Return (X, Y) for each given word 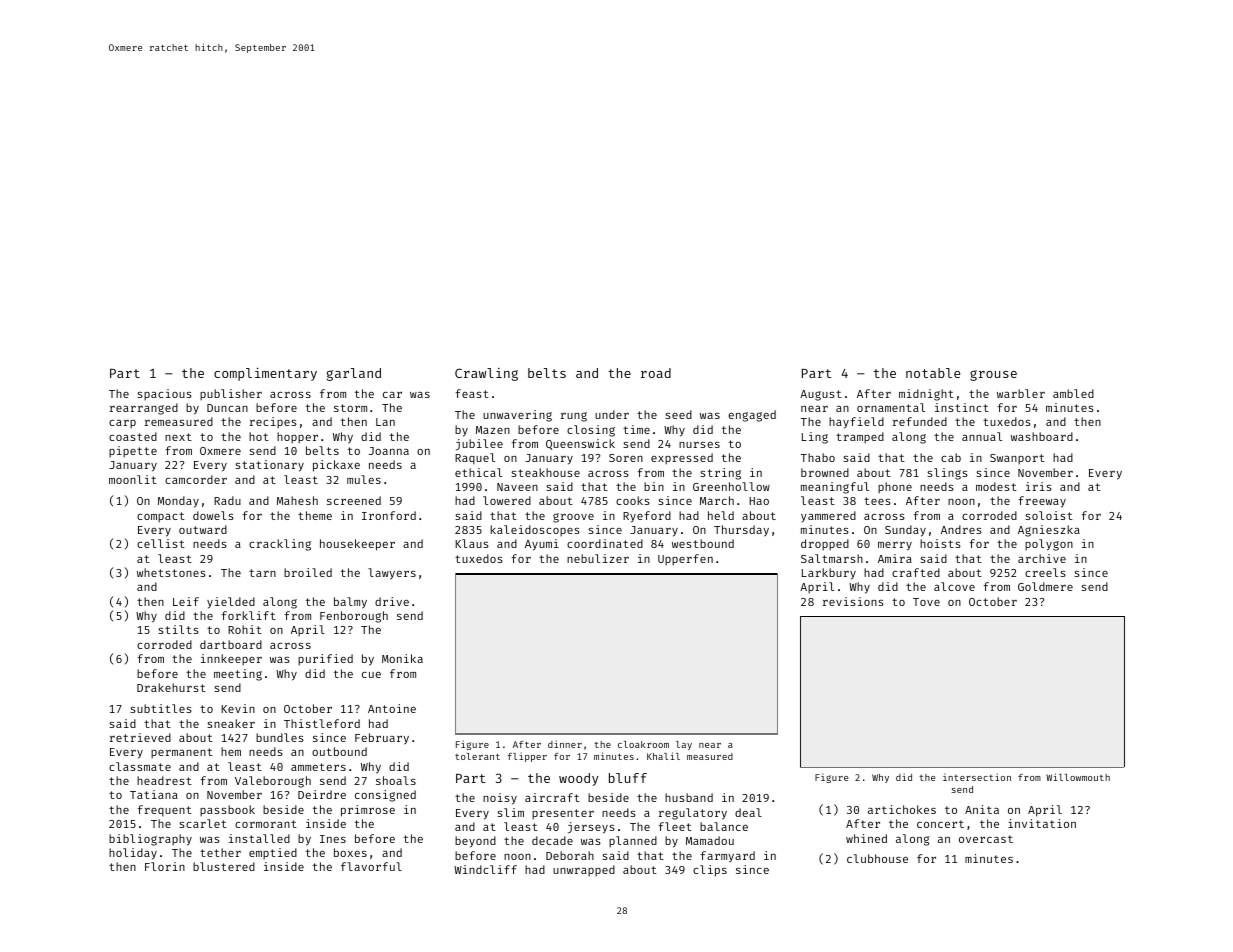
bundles (280, 737)
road (656, 373)
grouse (993, 375)
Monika (402, 658)
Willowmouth (1078, 777)
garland (354, 374)
